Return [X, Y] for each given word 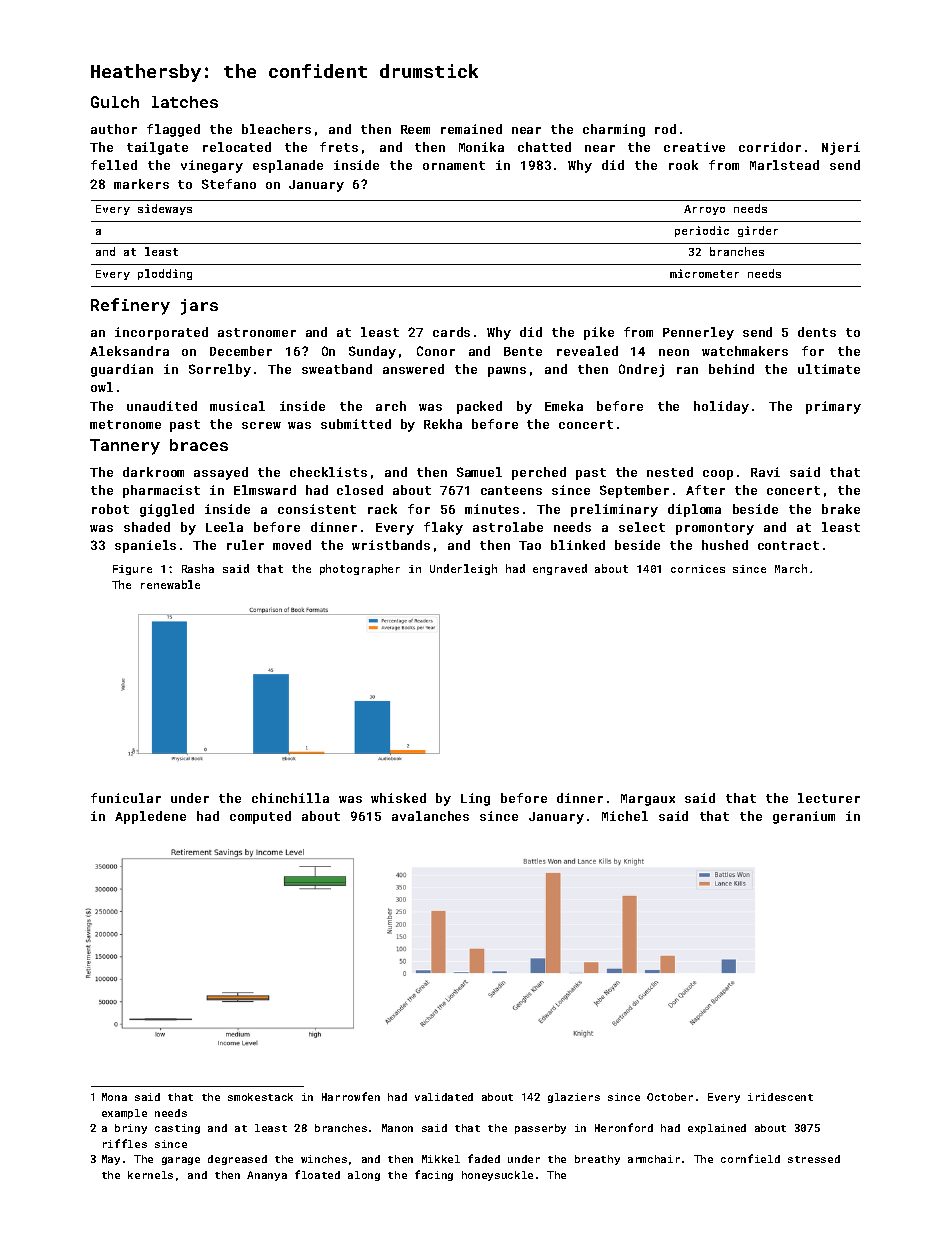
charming [614, 130]
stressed [814, 1159]
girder [758, 231]
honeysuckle [497, 1176]
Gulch [115, 102]
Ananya [267, 1176]
